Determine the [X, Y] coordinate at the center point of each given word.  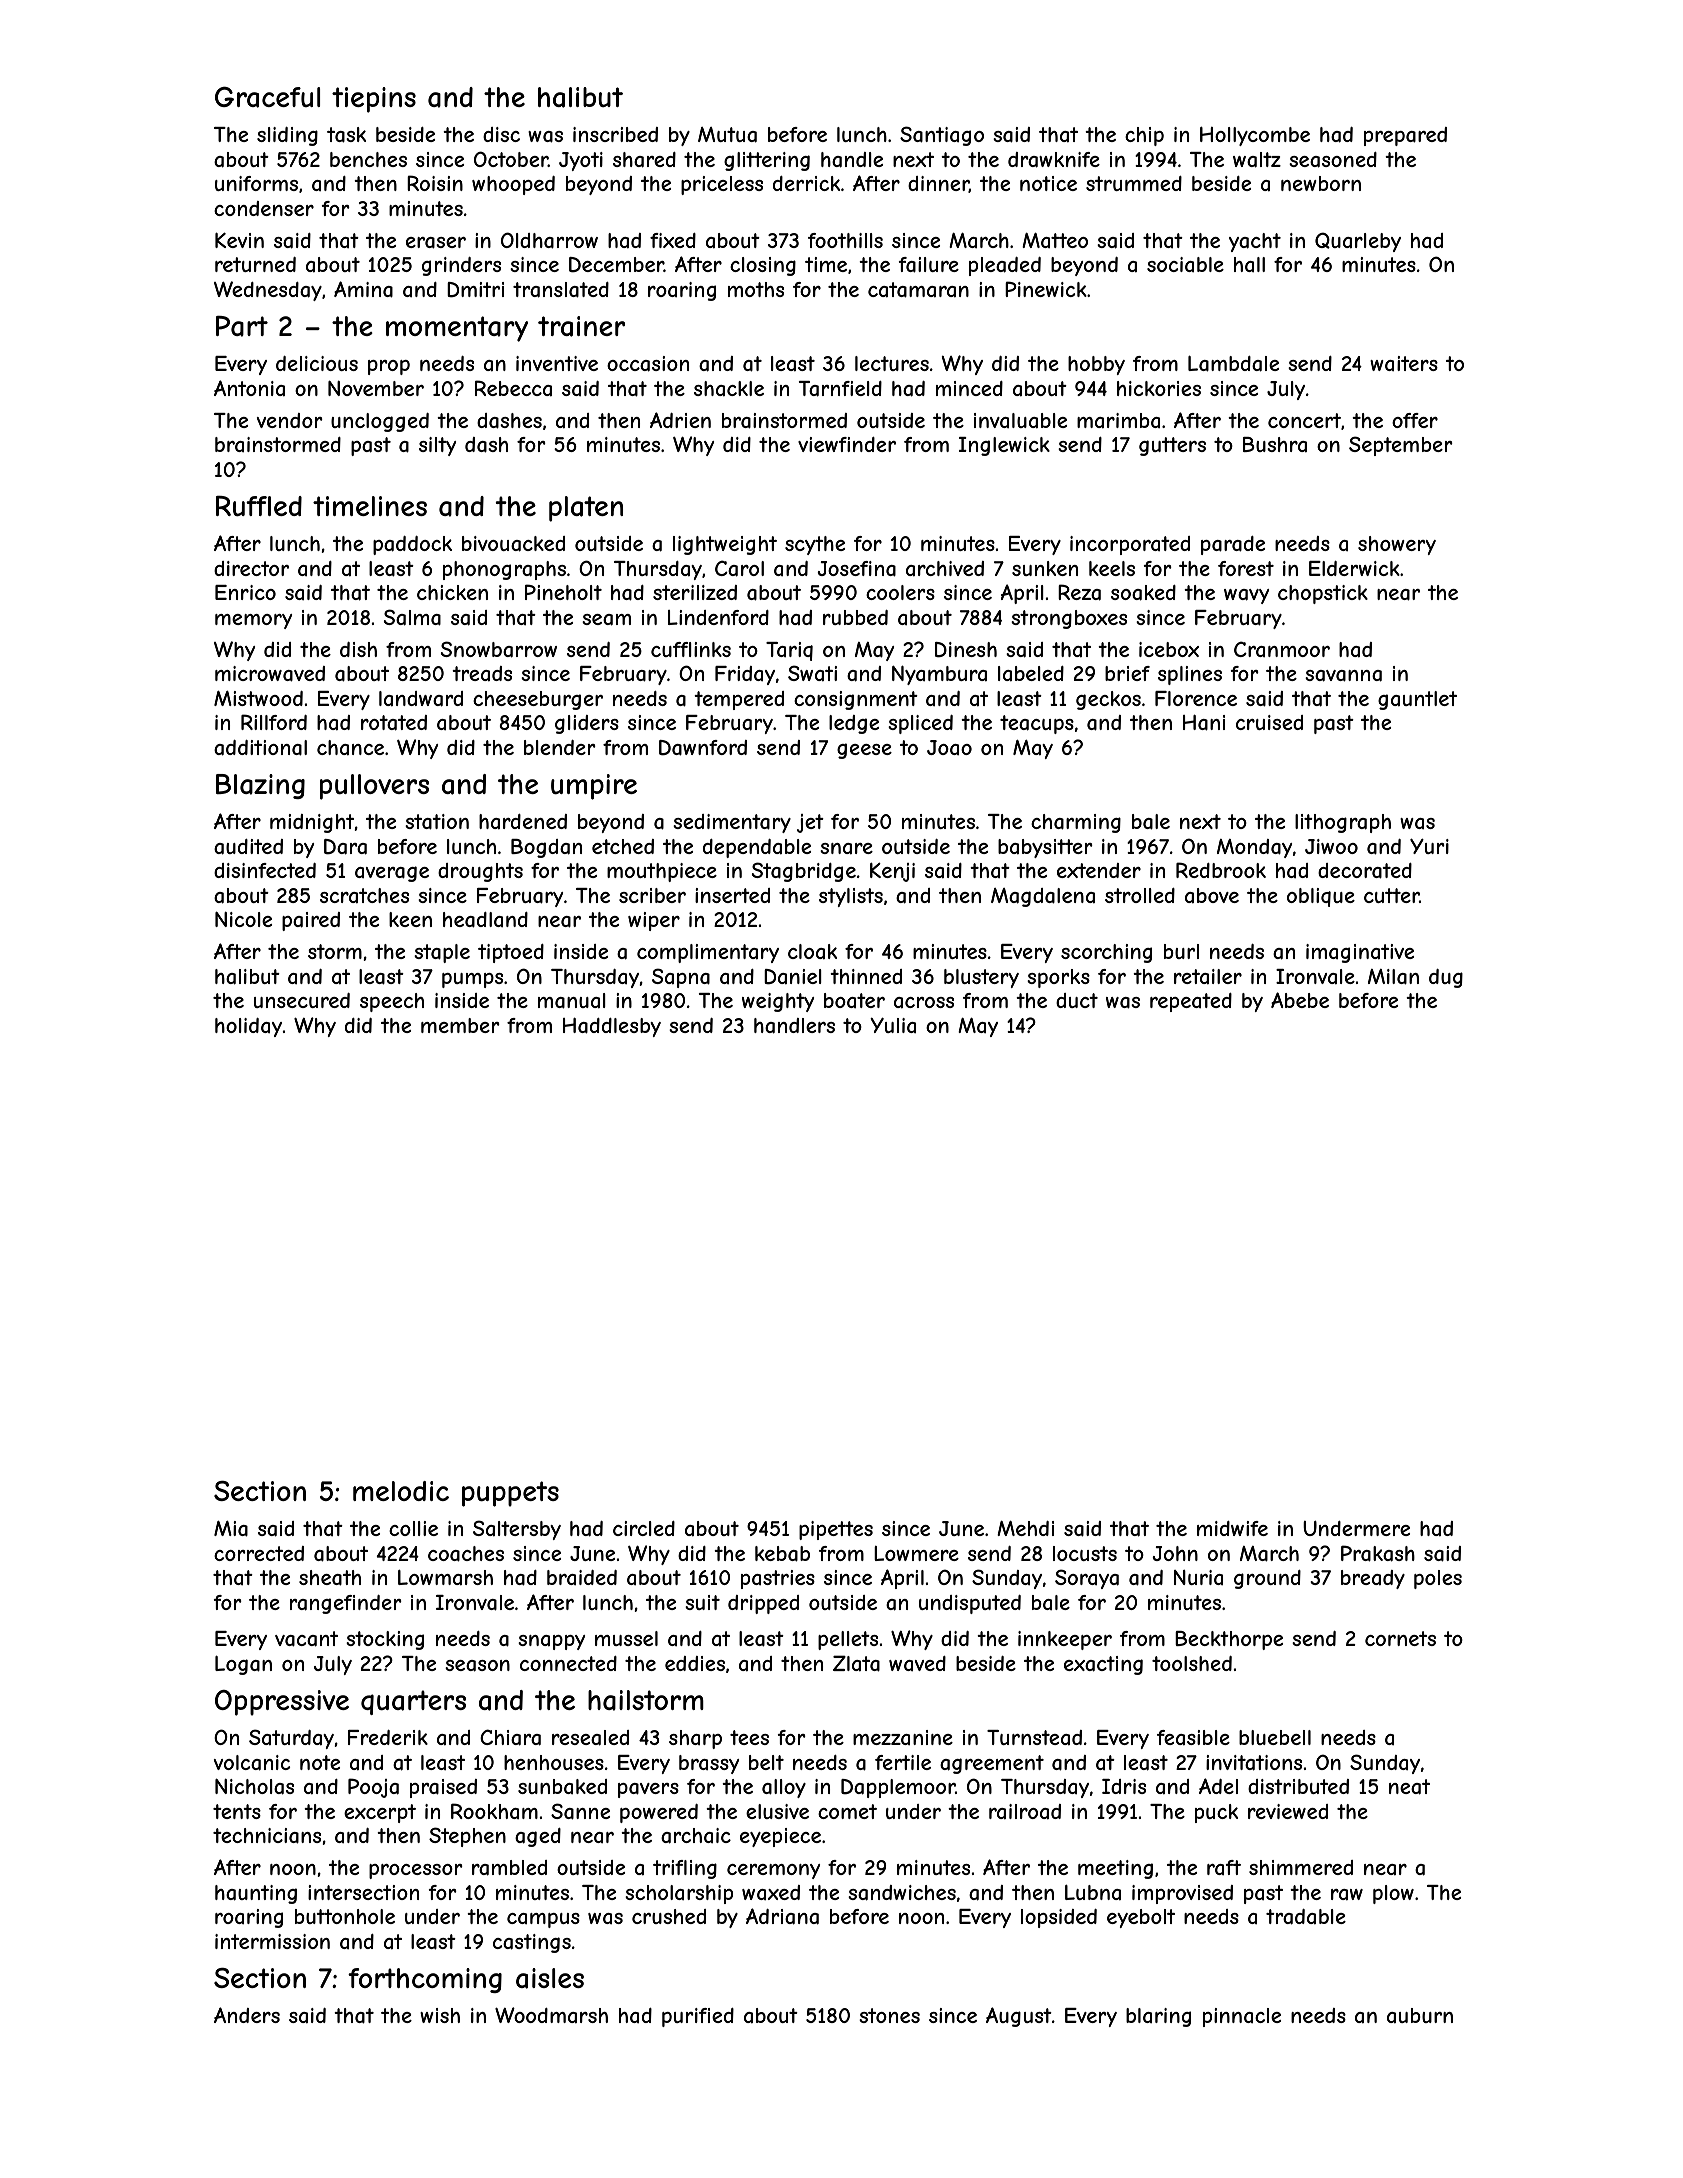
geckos [1108, 700]
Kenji [892, 872]
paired [311, 921]
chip [1144, 136]
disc [501, 134]
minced [969, 388]
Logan [243, 1665]
